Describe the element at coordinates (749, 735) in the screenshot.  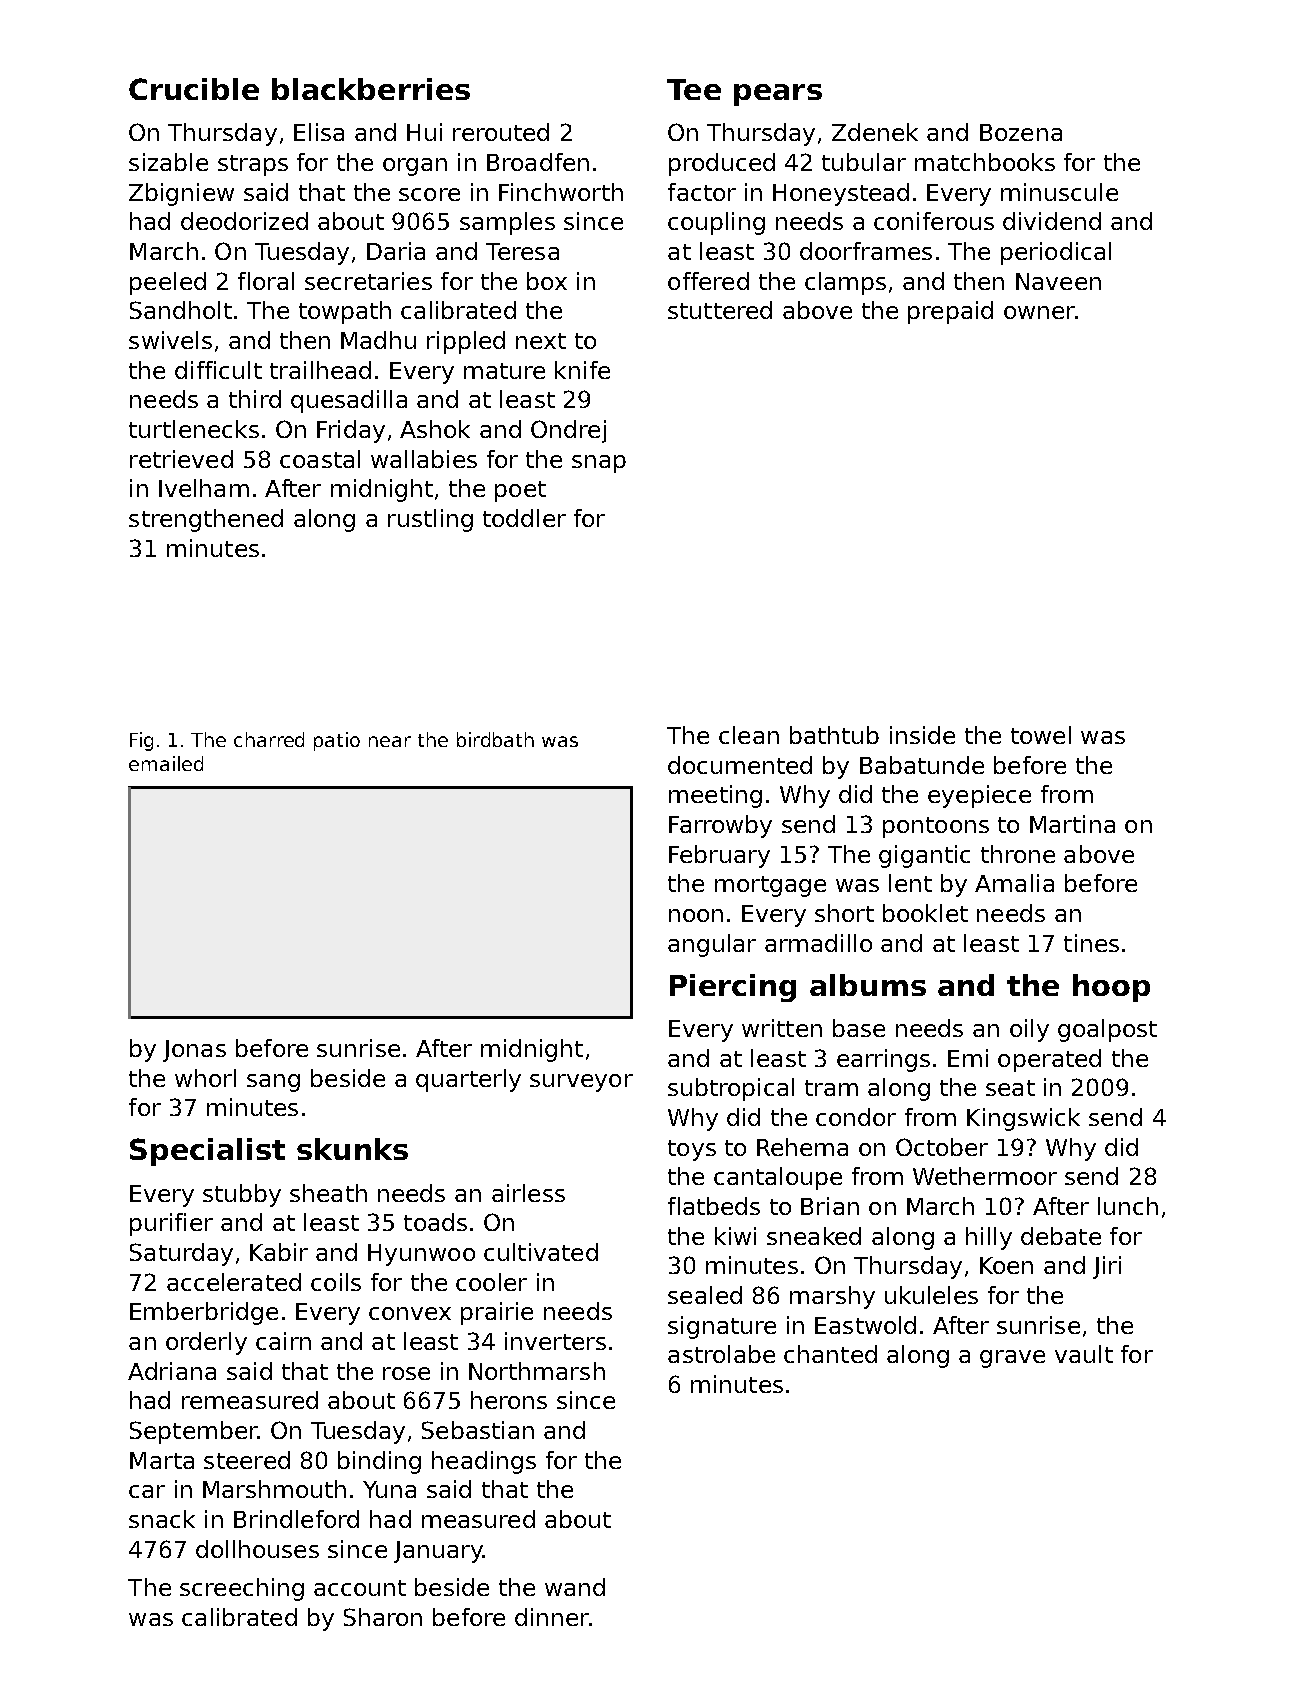
I see `clean` at that location.
